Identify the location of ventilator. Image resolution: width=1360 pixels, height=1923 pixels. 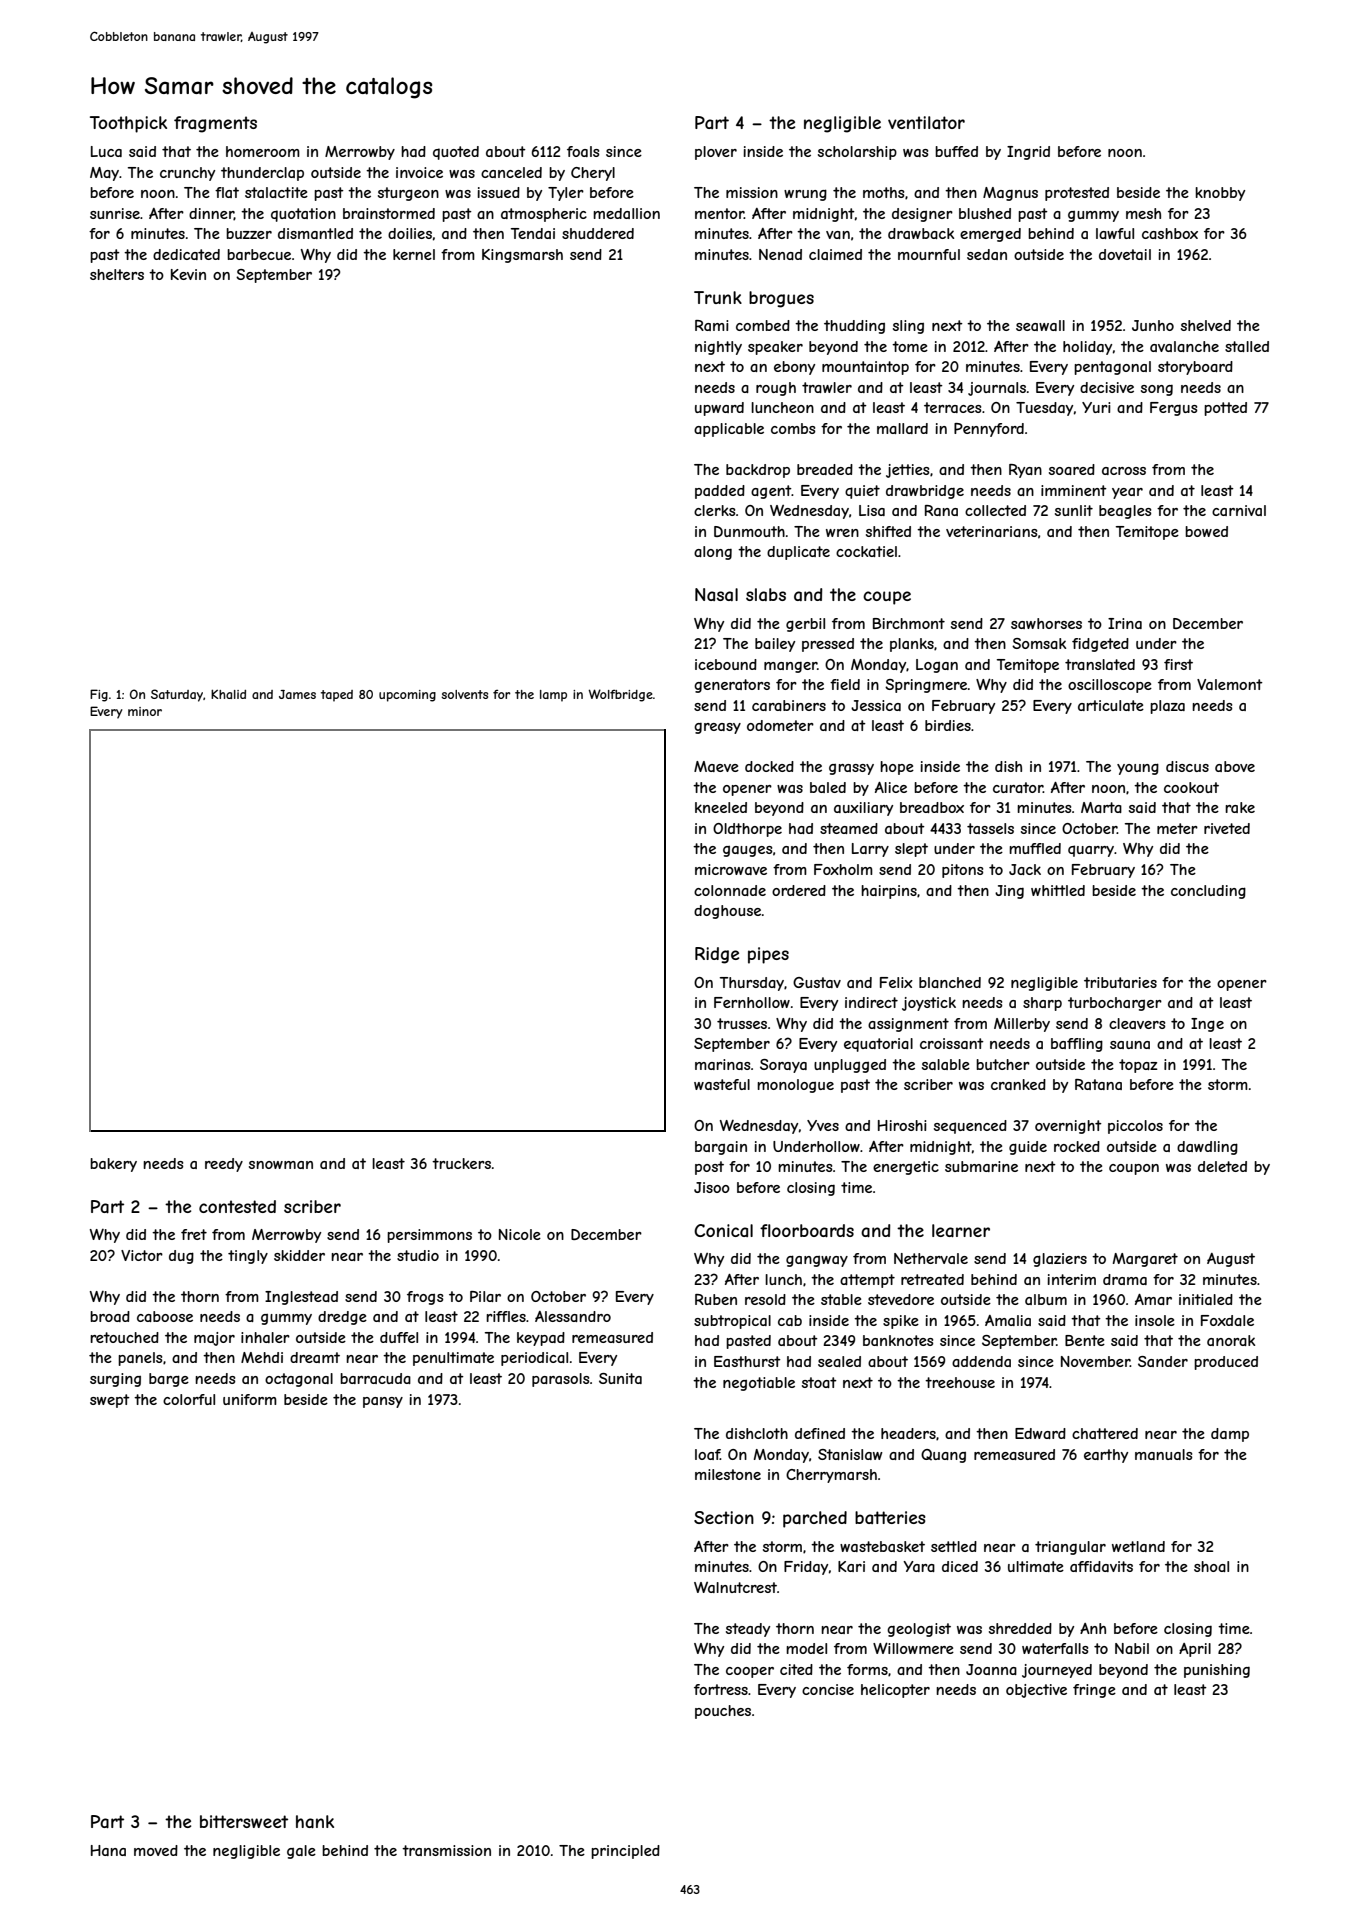
(926, 122).
